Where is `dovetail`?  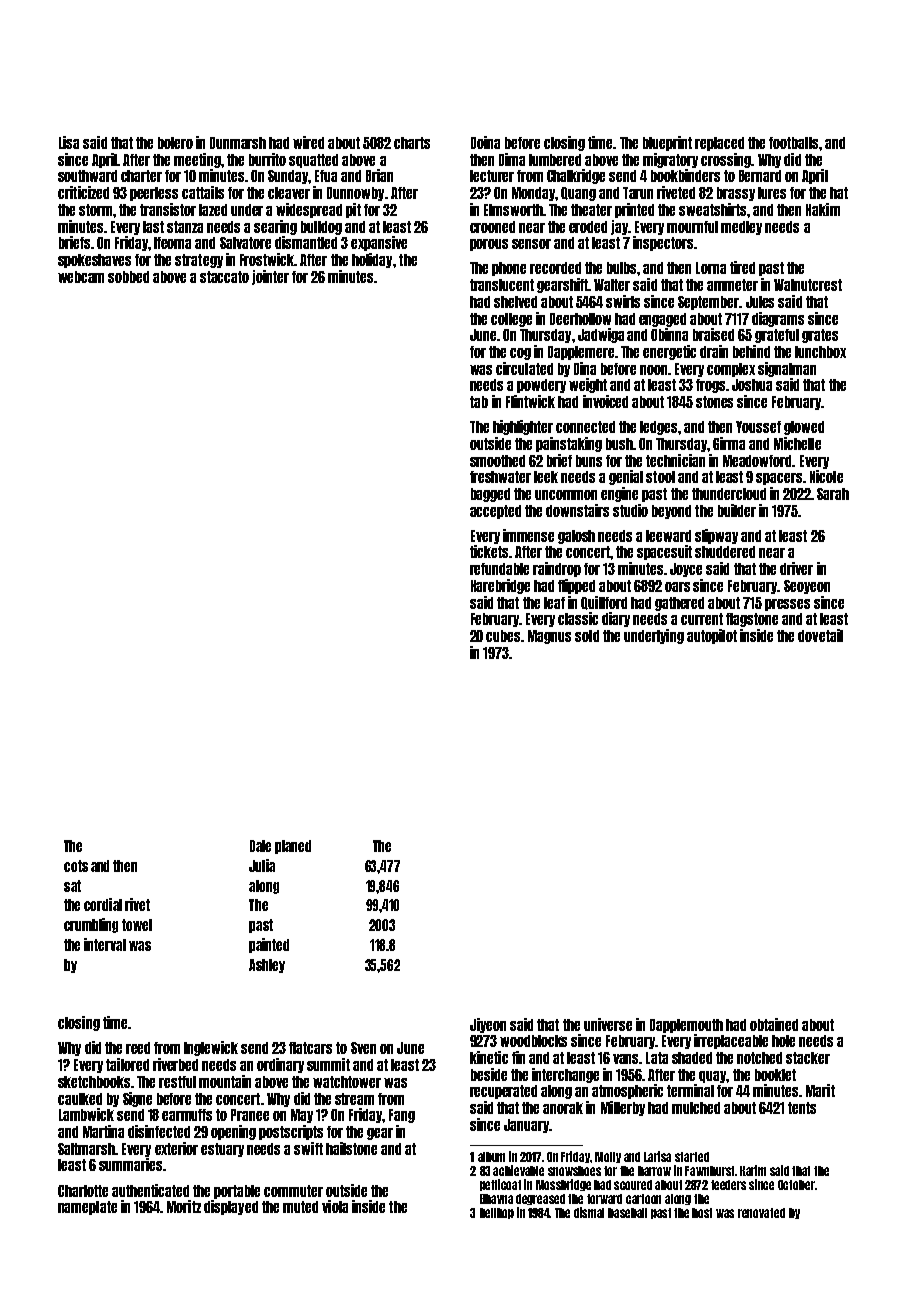 dovetail is located at coordinates (820, 635).
